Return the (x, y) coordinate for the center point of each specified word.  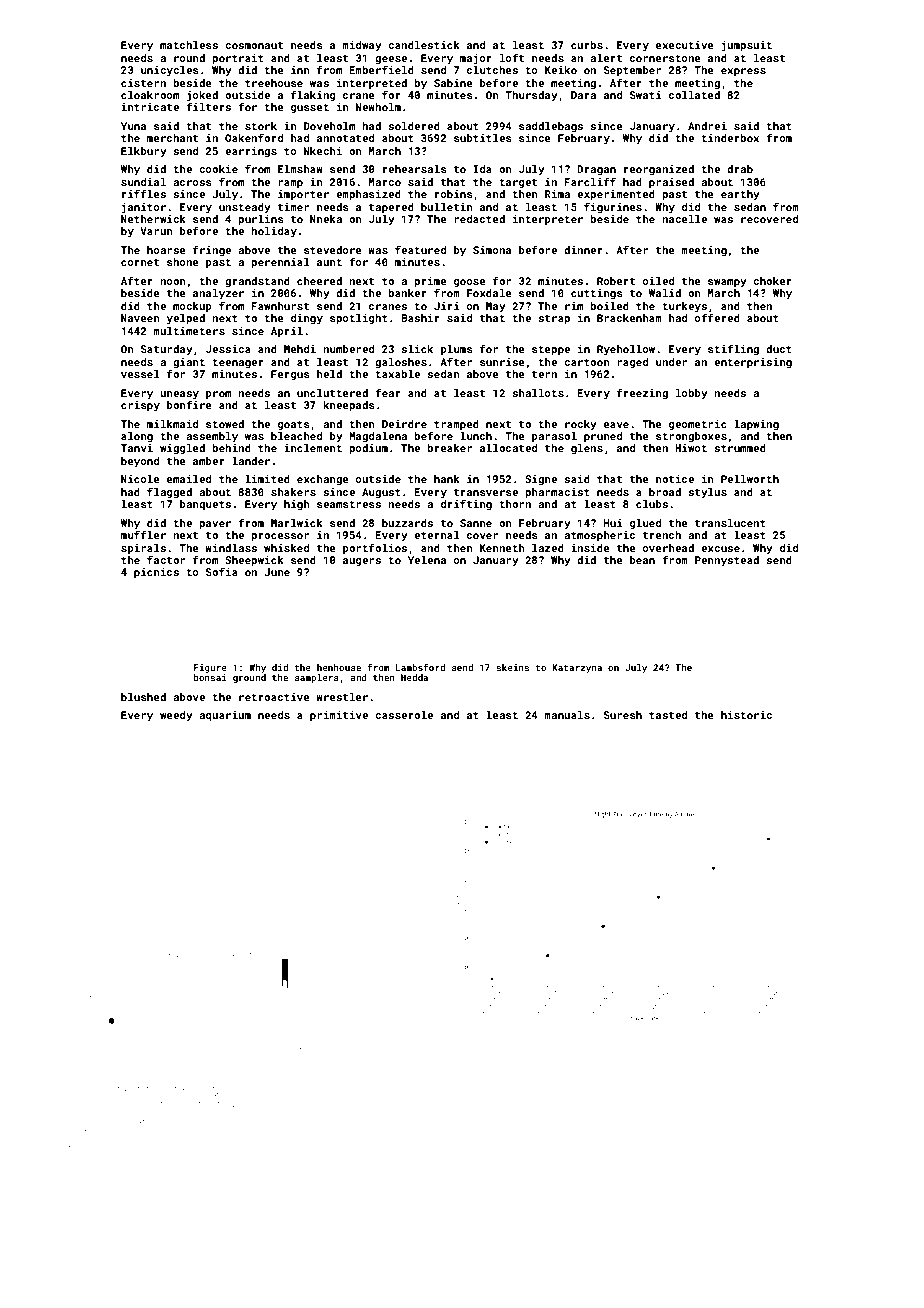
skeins (512, 667)
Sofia (222, 571)
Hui (613, 523)
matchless (189, 45)
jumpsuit (747, 46)
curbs (587, 45)
